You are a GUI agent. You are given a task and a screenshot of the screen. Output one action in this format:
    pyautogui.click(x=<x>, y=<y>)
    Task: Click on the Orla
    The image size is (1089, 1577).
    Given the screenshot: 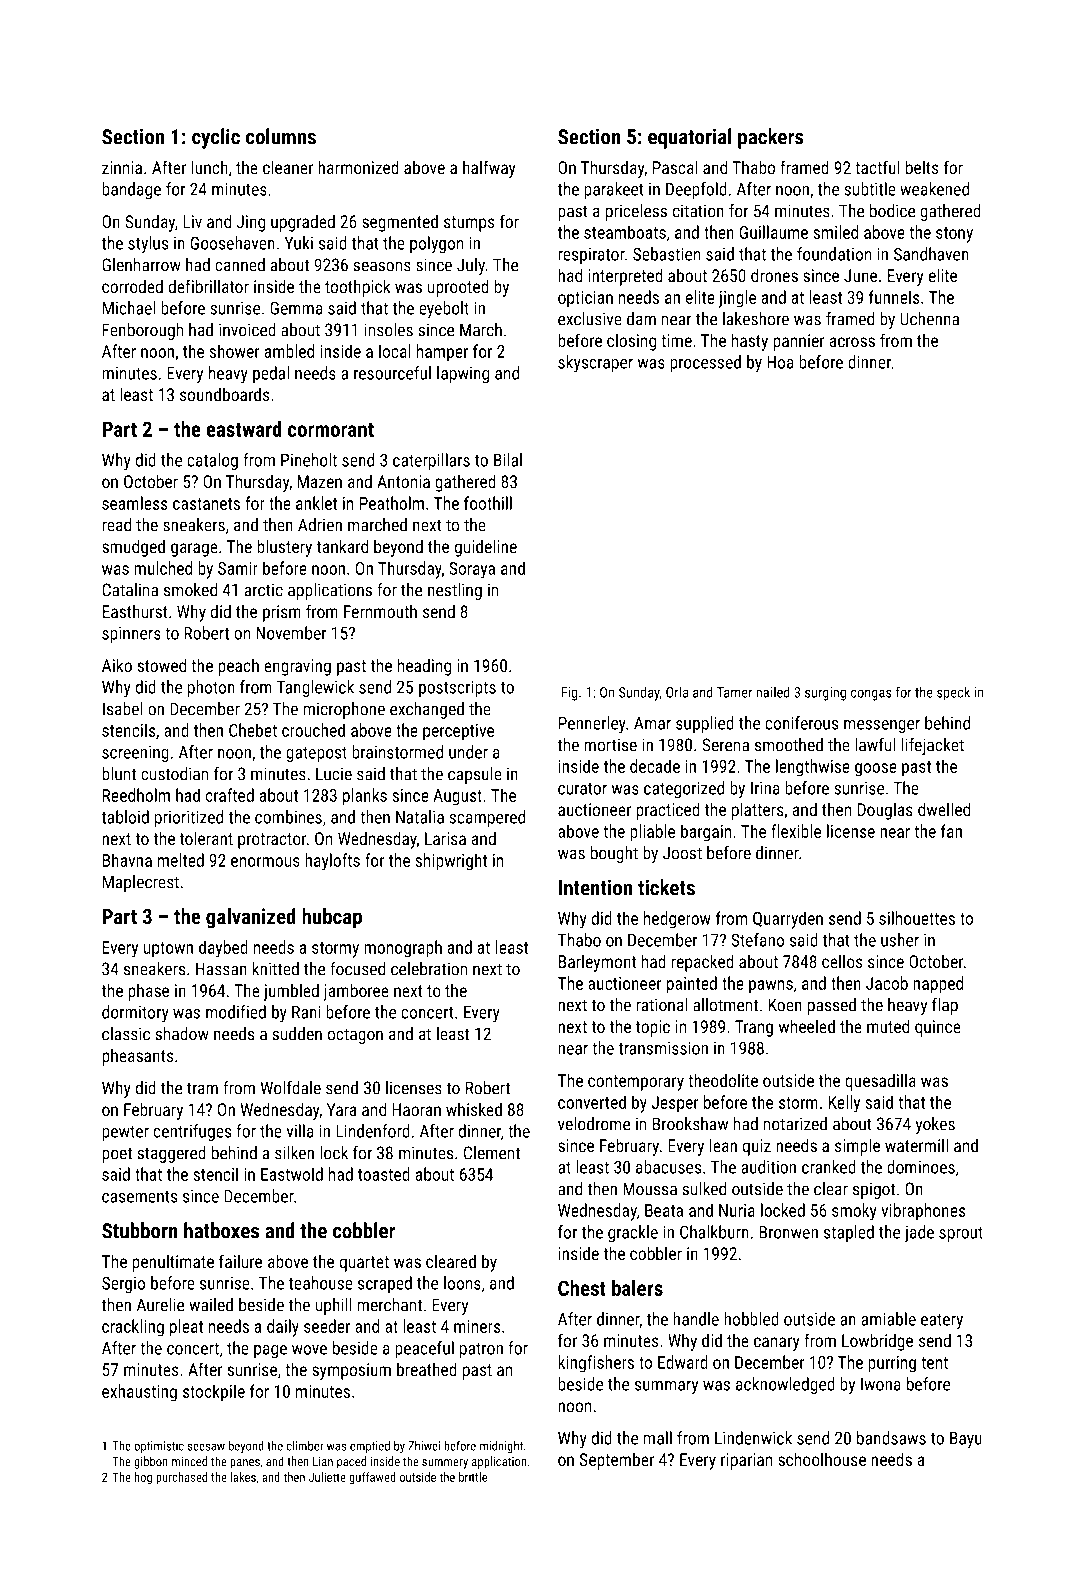 What is the action you would take?
    pyautogui.click(x=677, y=692)
